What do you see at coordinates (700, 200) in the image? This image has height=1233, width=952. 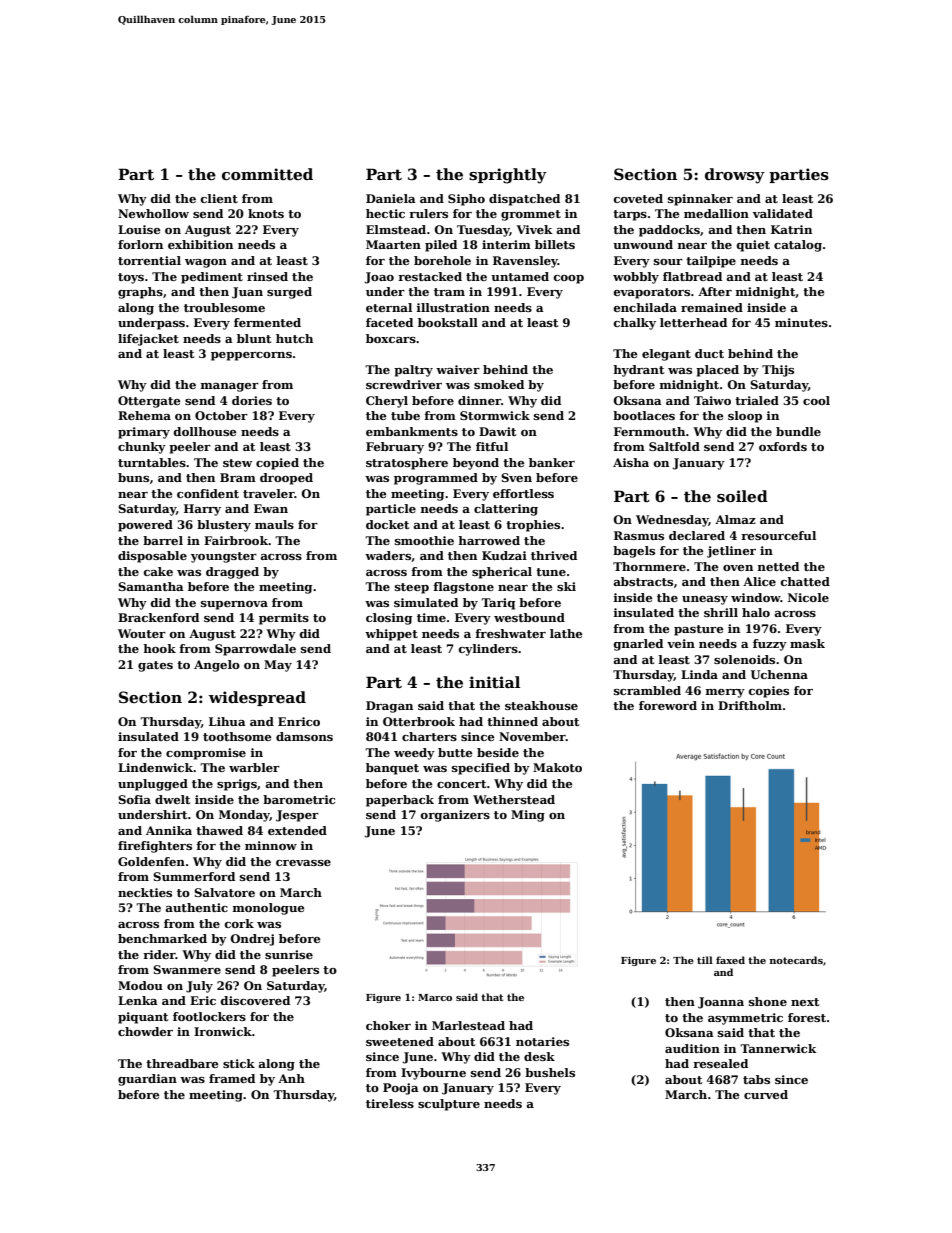 I see `spinnaker` at bounding box center [700, 200].
